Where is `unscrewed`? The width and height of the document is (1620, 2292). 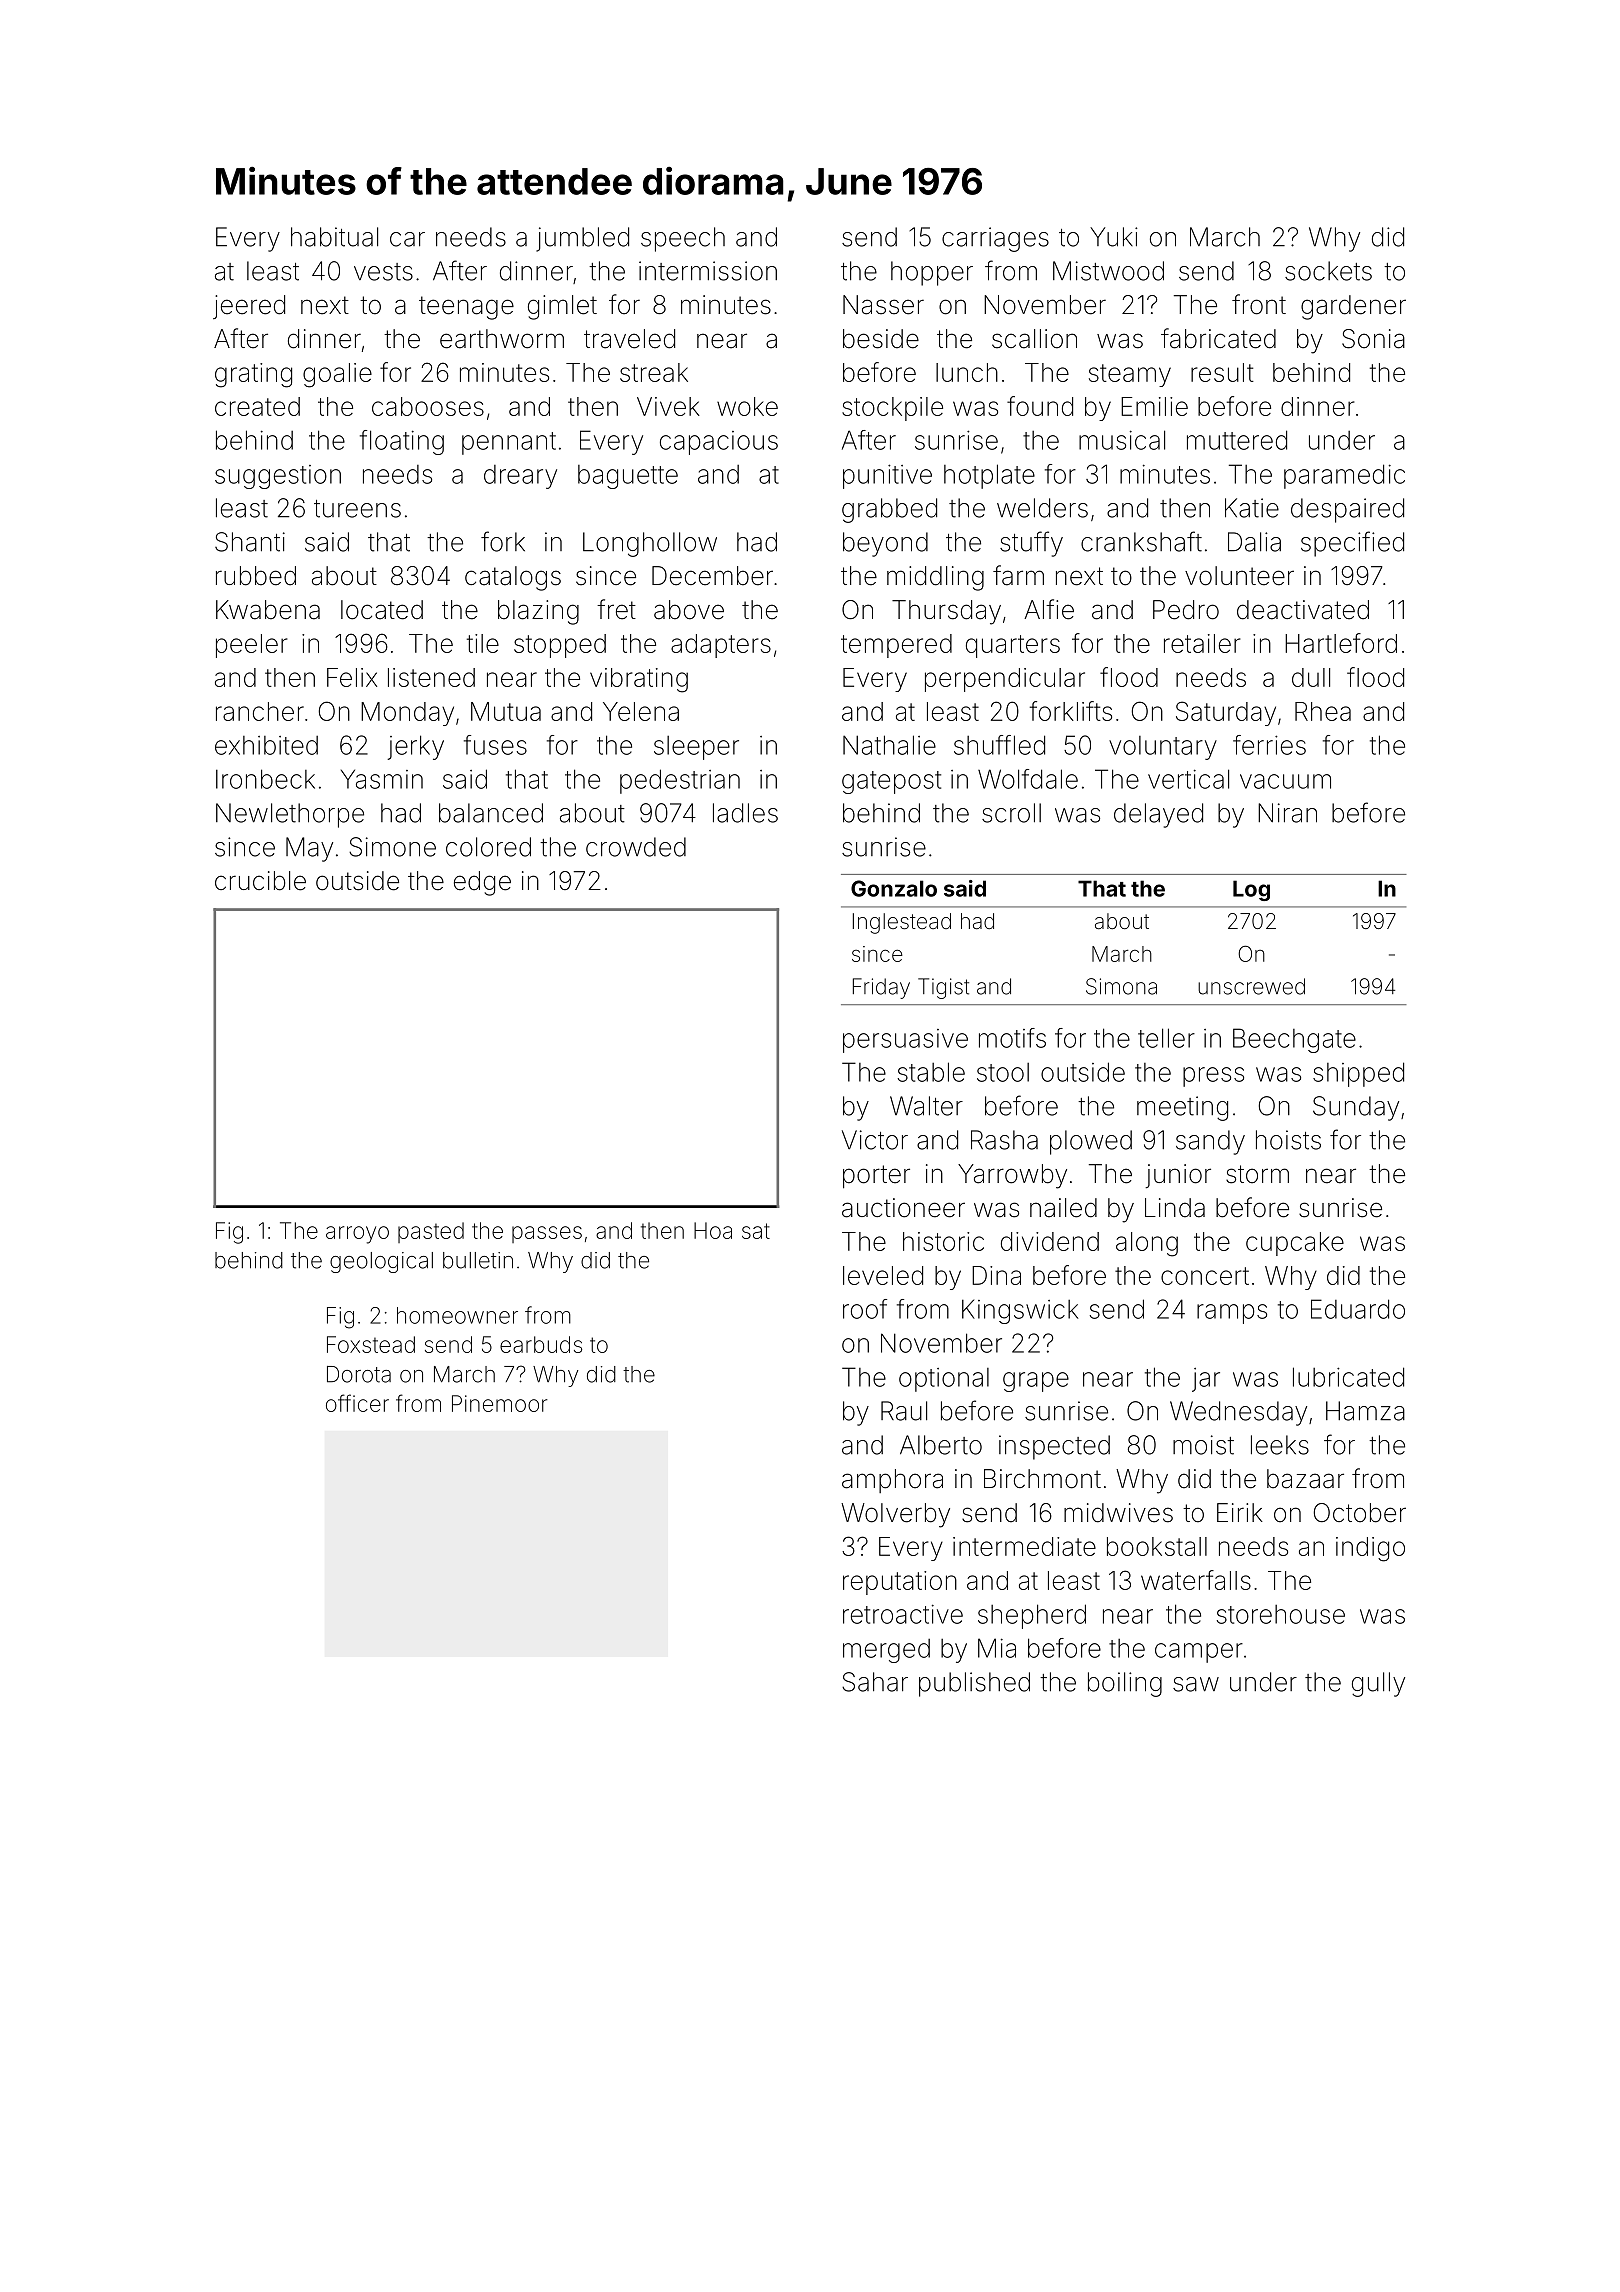
unscrewed is located at coordinates (1251, 986).
